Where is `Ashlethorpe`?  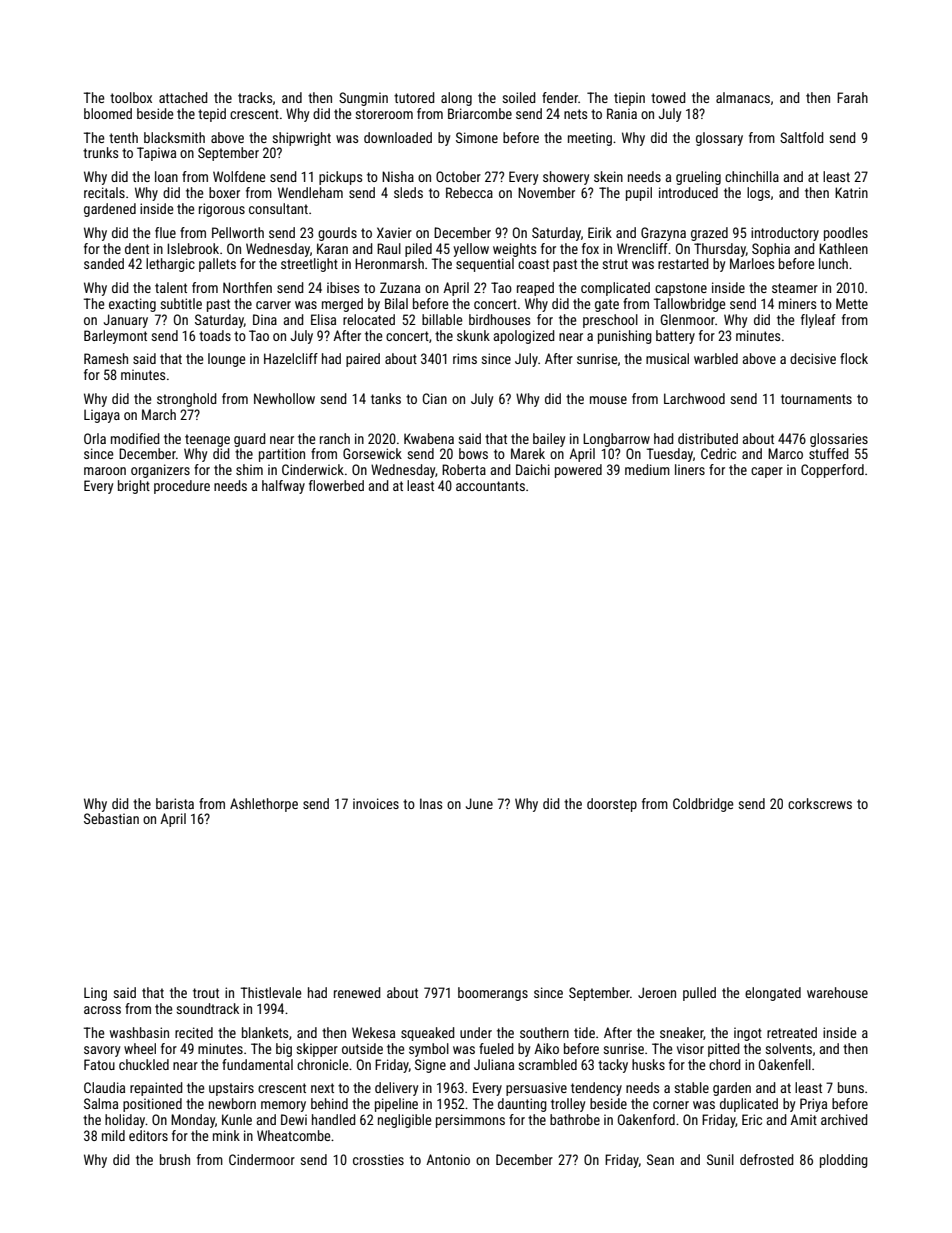 Ashlethorpe is located at coordinates (264, 805).
